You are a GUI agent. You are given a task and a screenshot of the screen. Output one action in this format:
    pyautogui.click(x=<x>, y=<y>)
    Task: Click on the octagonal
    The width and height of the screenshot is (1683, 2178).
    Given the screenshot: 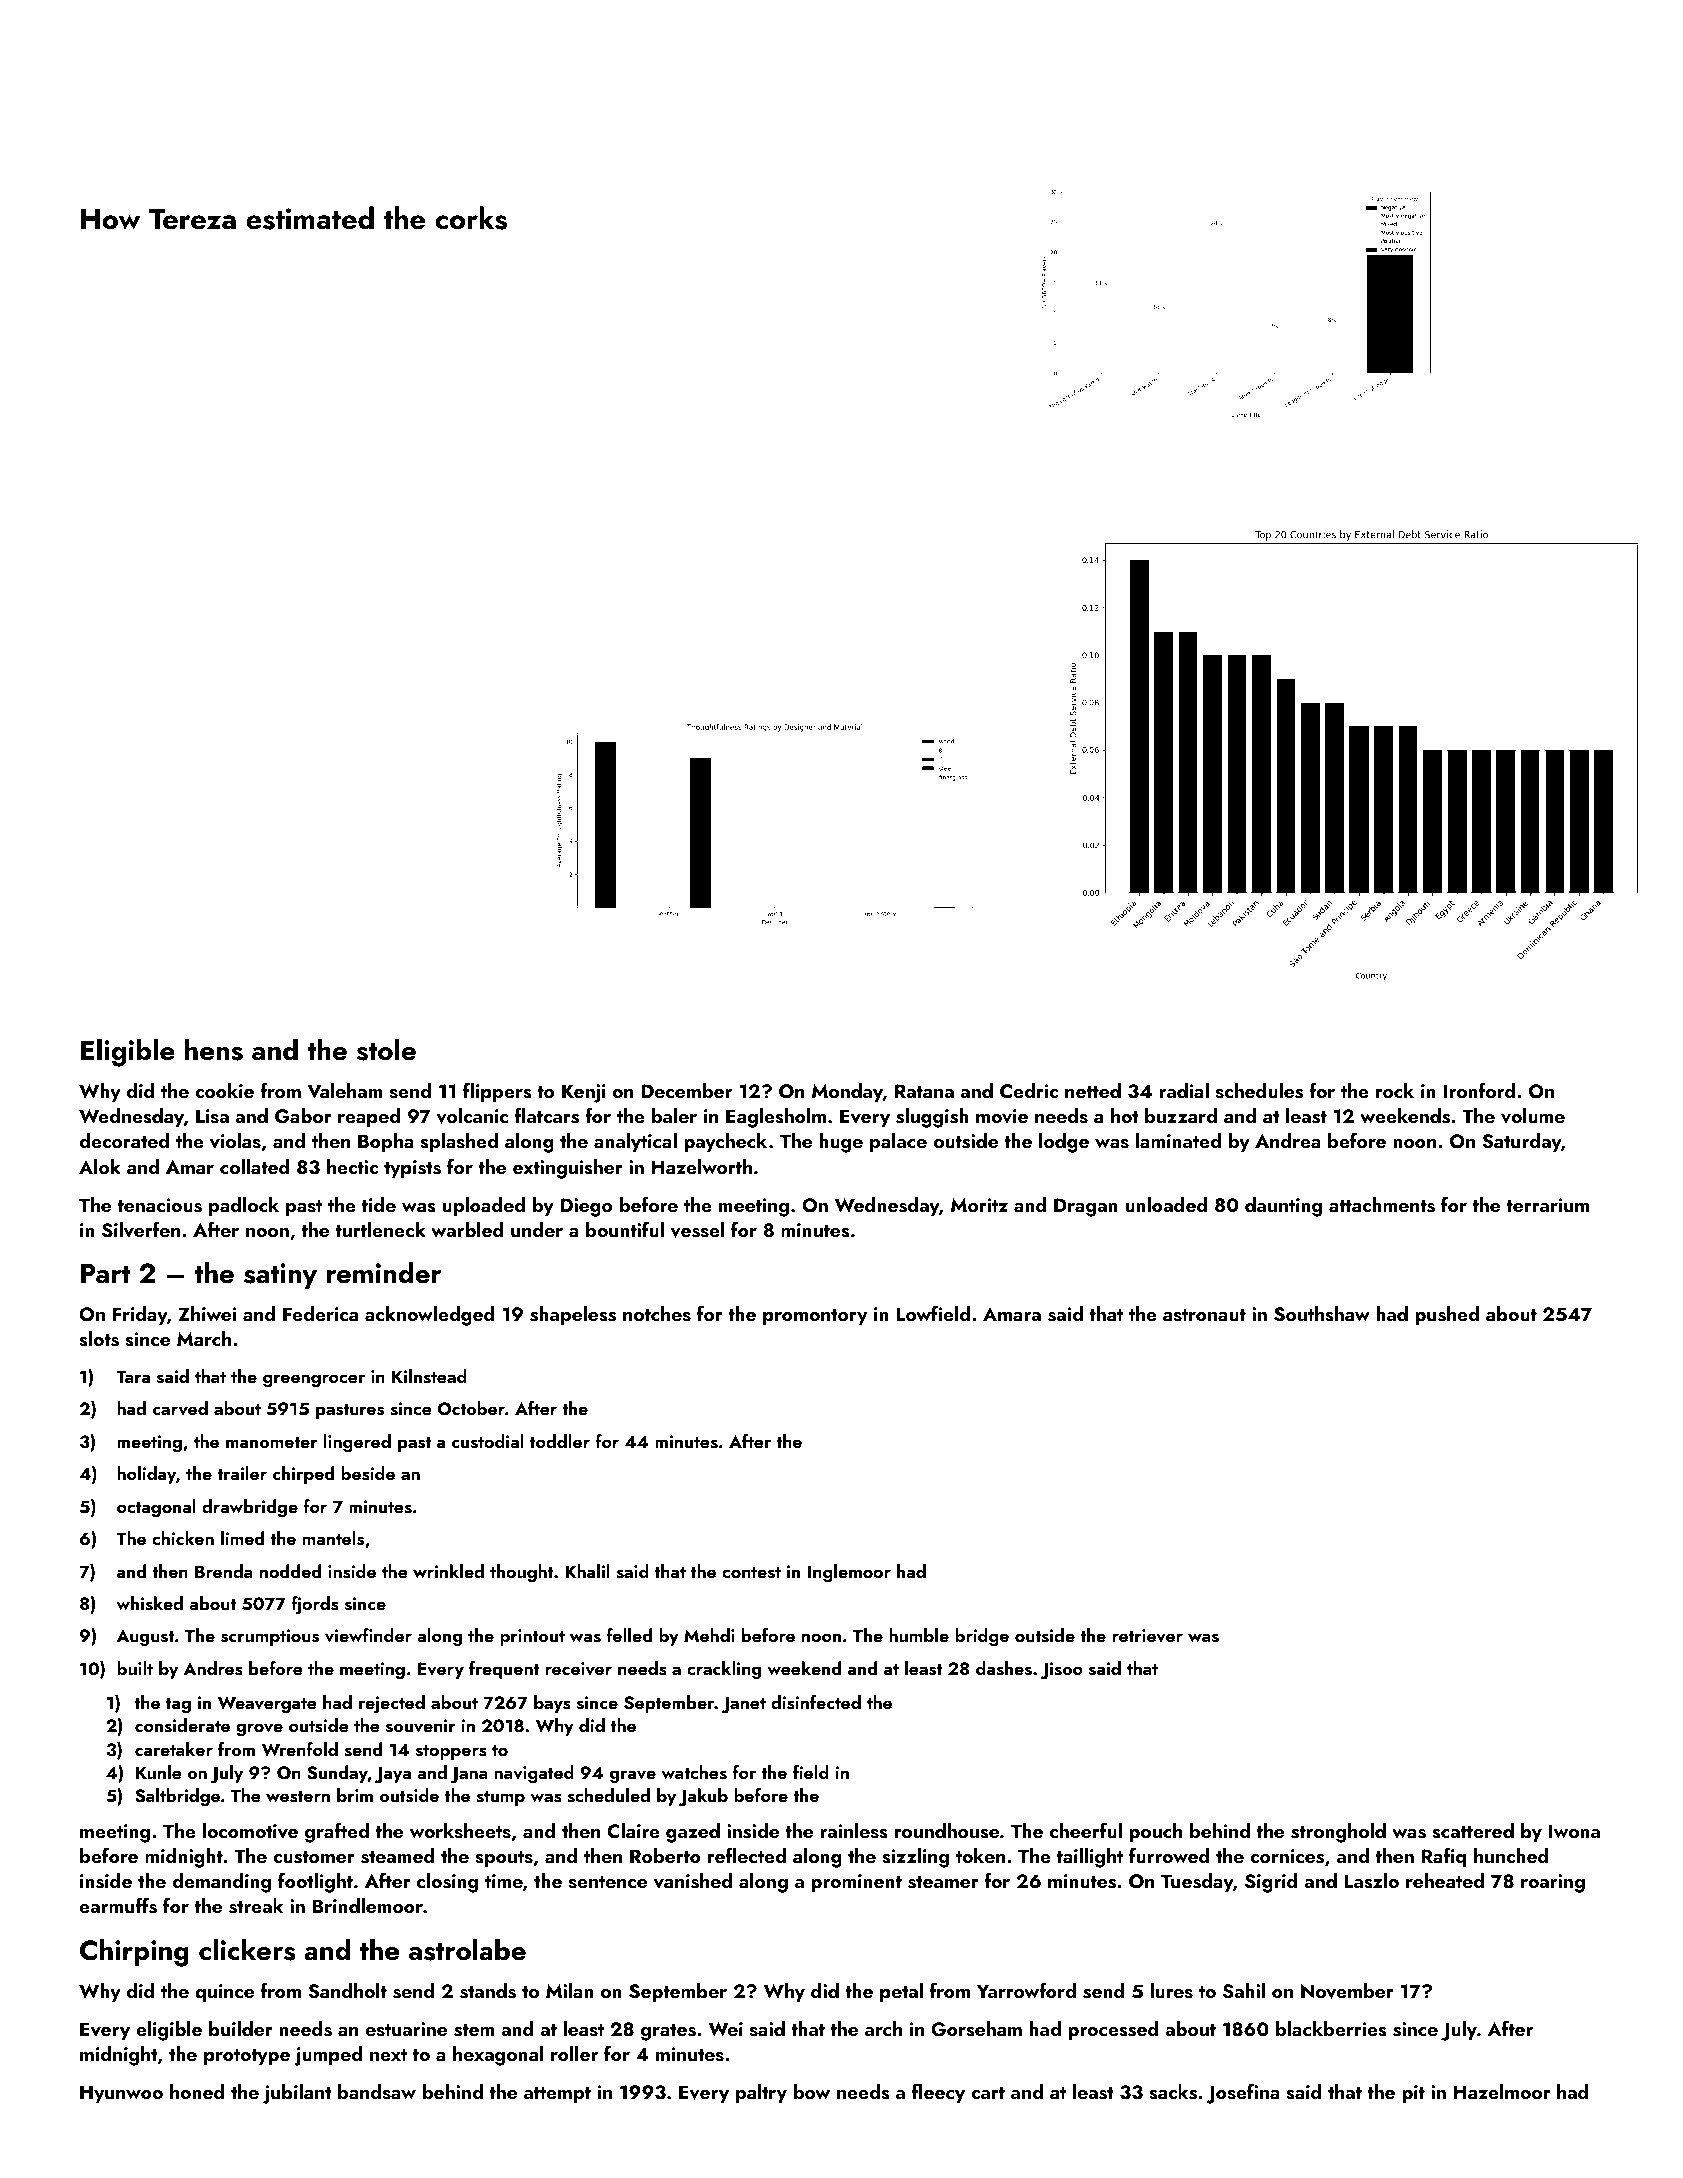 What is the action you would take?
    pyautogui.click(x=156, y=1508)
